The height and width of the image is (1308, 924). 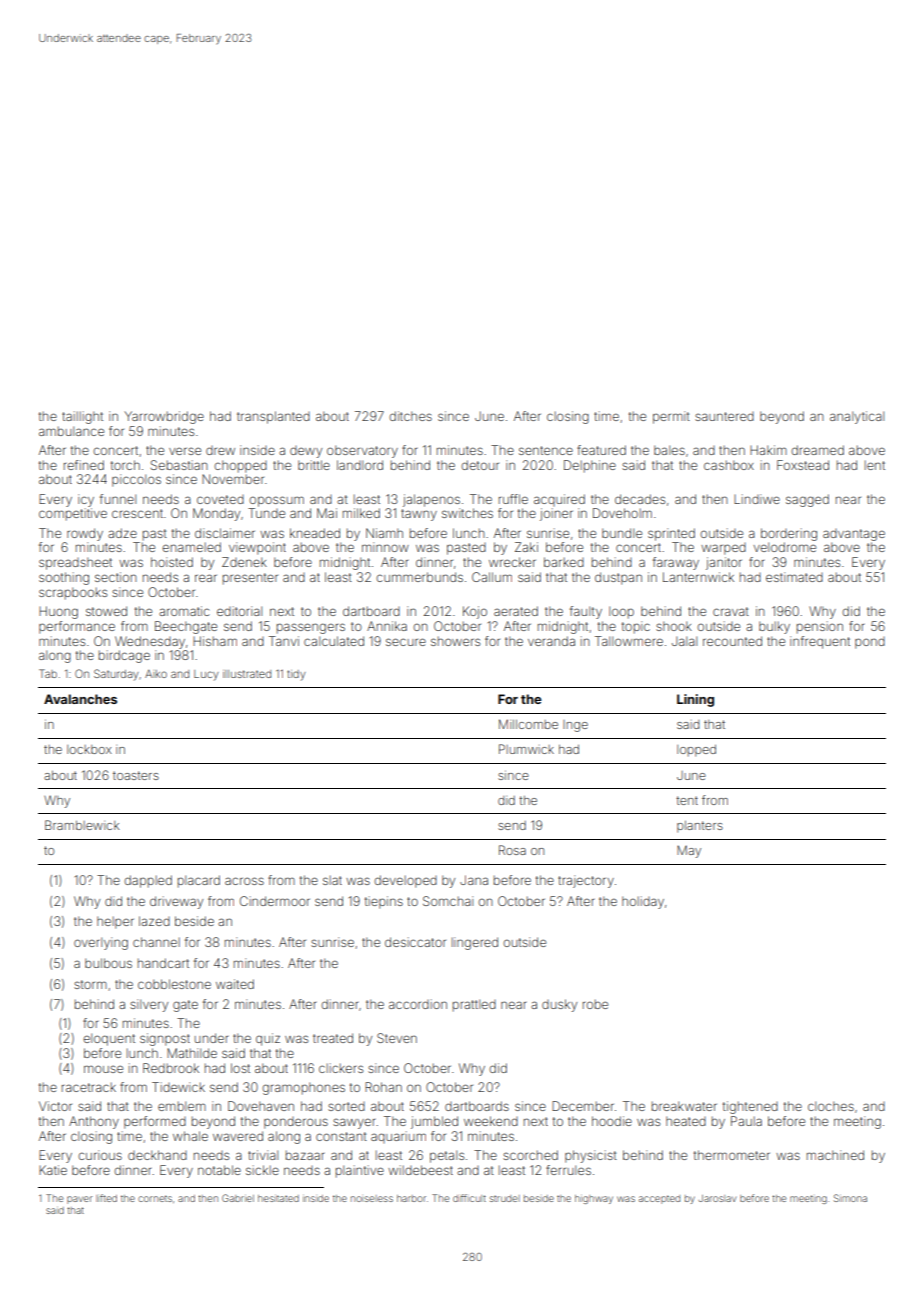 I want to click on landlord, so click(x=360, y=465).
